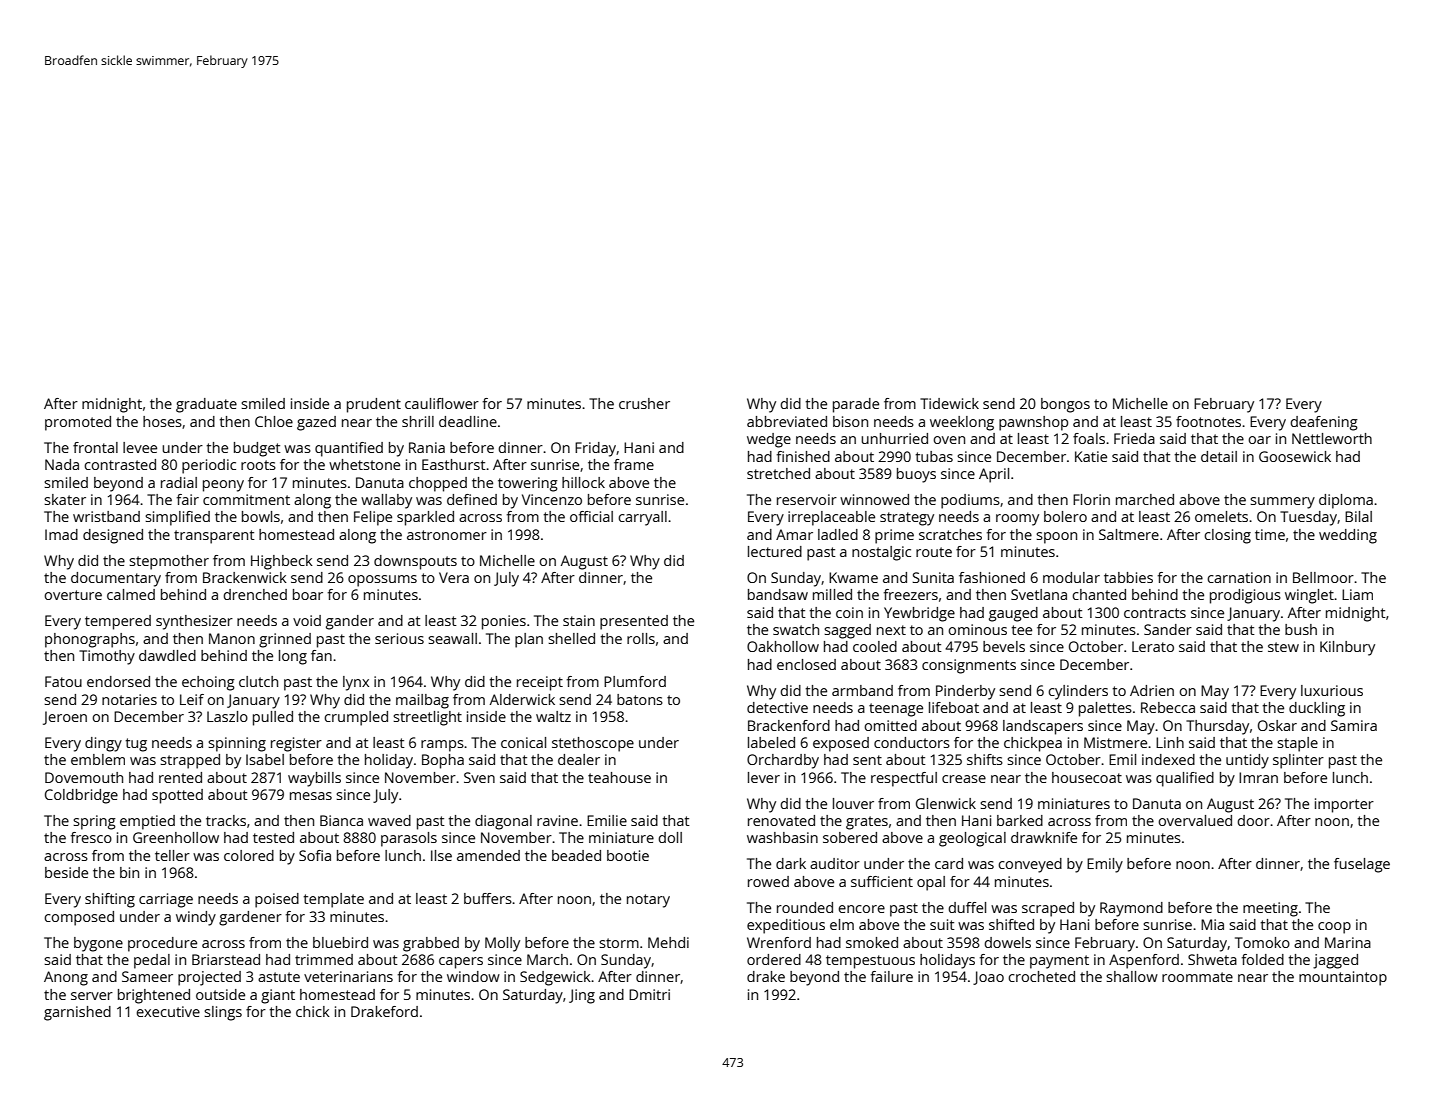 The image size is (1445, 1116). Describe the element at coordinates (1270, 909) in the screenshot. I see `meeting` at that location.
